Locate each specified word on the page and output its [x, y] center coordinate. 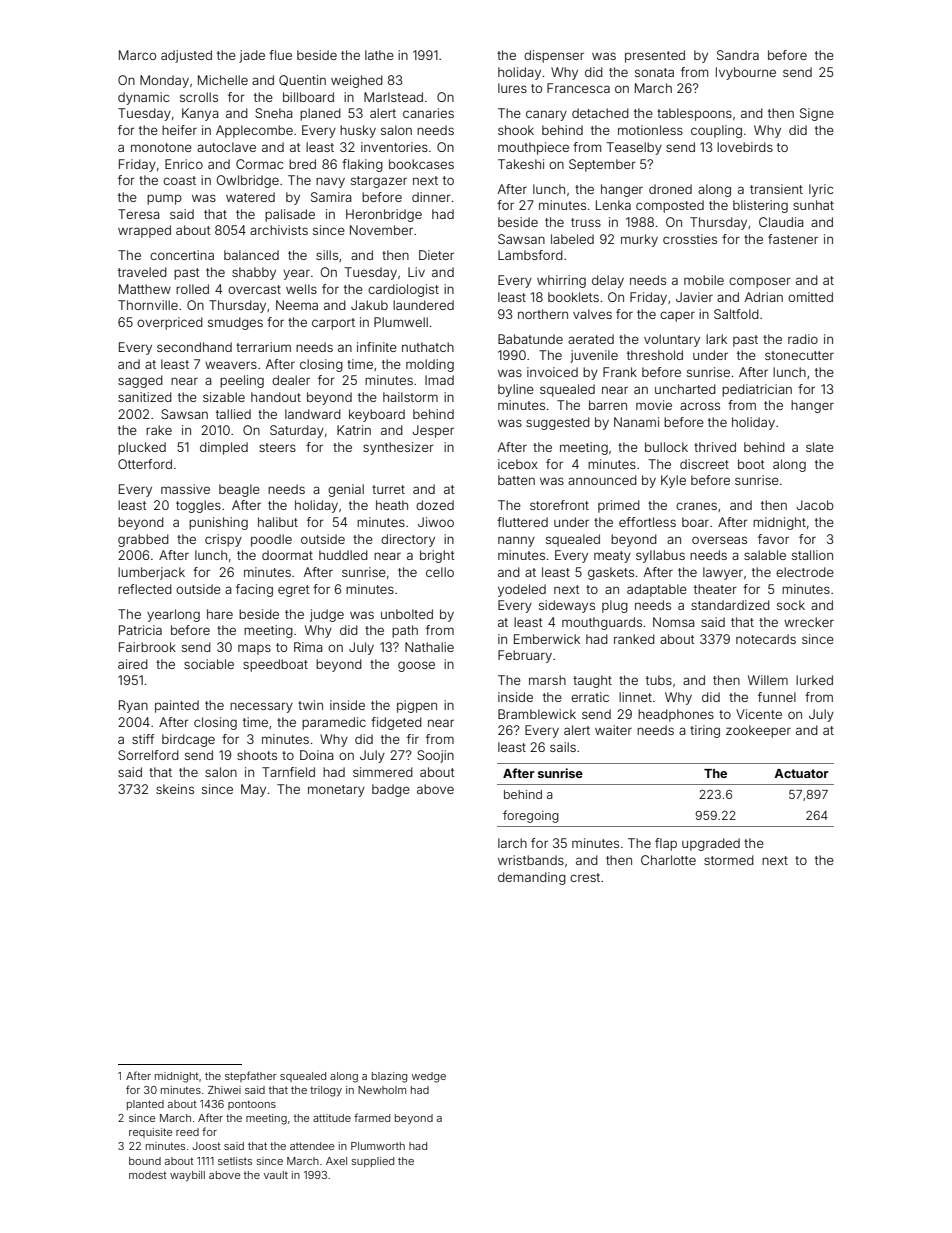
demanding [532, 878]
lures [512, 88]
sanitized [145, 397]
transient [776, 189]
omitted [810, 297]
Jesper [433, 431]
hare [220, 614]
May [253, 790]
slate [820, 447]
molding [430, 365]
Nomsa [674, 622]
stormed [729, 860]
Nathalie [429, 647]
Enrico [184, 164]
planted [145, 1105]
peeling [242, 381]
